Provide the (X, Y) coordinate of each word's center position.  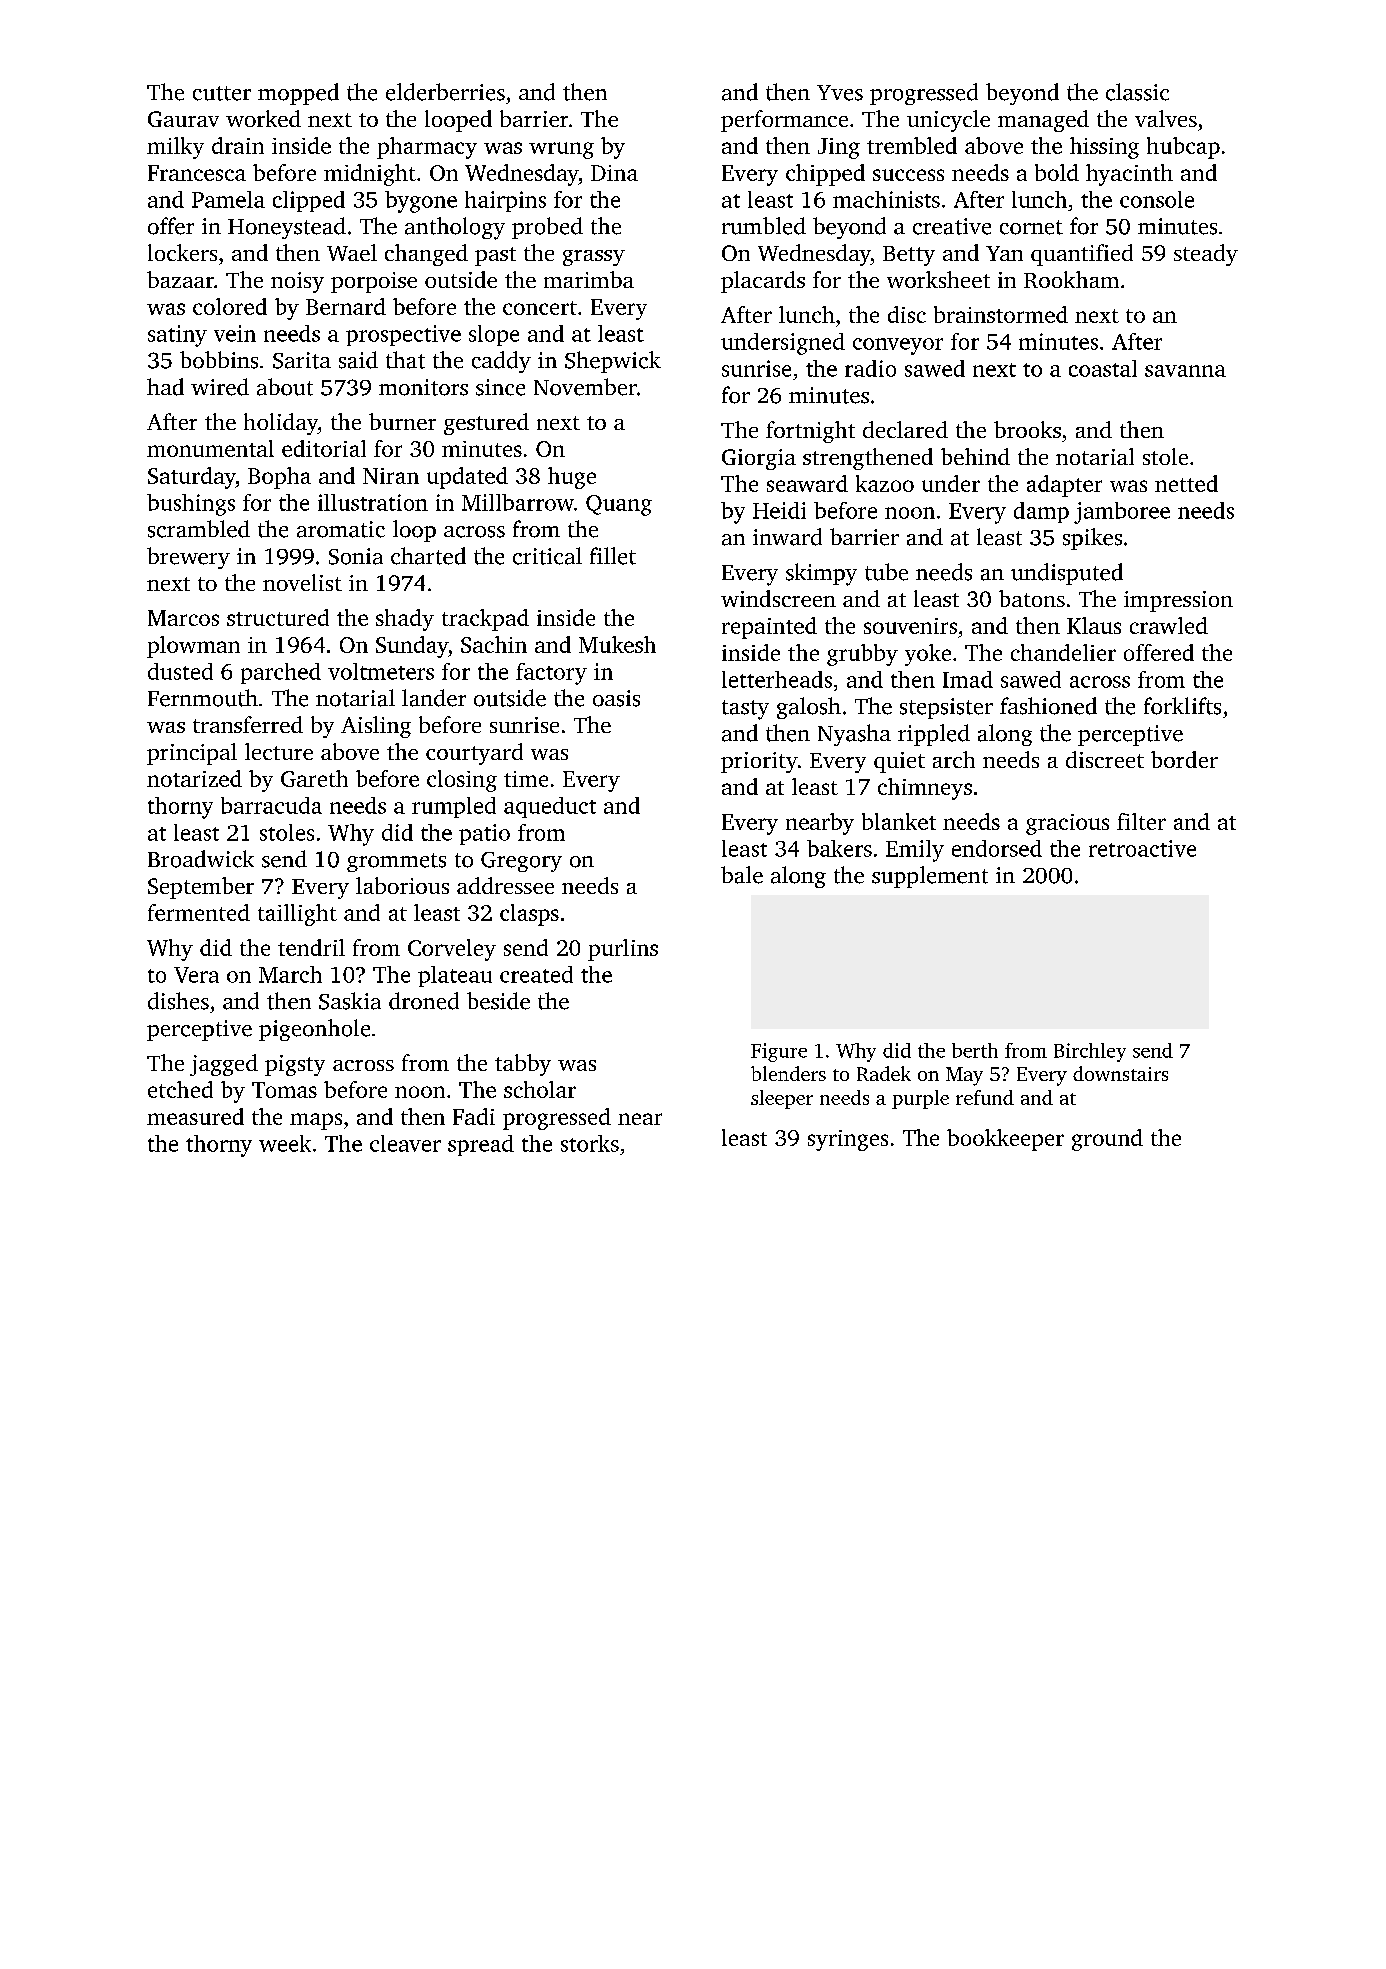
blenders (788, 1073)
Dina (614, 173)
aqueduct (550, 807)
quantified (1082, 255)
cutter (222, 93)
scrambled (199, 529)
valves (1166, 118)
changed (426, 255)
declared (905, 429)
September (201, 888)
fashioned (1048, 706)
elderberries (445, 92)
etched (180, 1089)
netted (1186, 483)
